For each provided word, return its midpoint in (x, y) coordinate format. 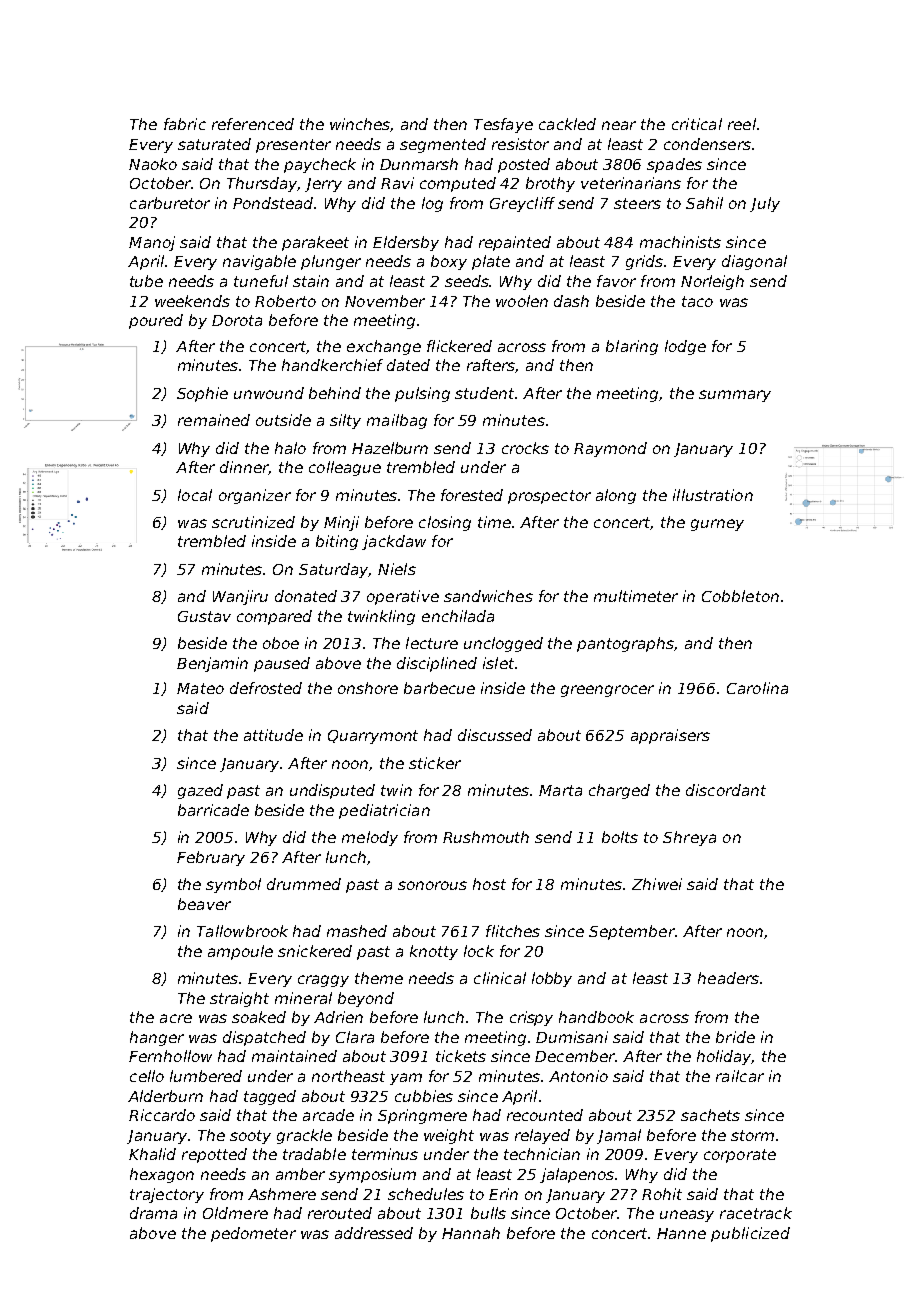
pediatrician (384, 811)
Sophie (202, 394)
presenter (293, 146)
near (619, 125)
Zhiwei (657, 884)
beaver (204, 904)
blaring (632, 347)
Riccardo (162, 1115)
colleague (345, 468)
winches (360, 124)
